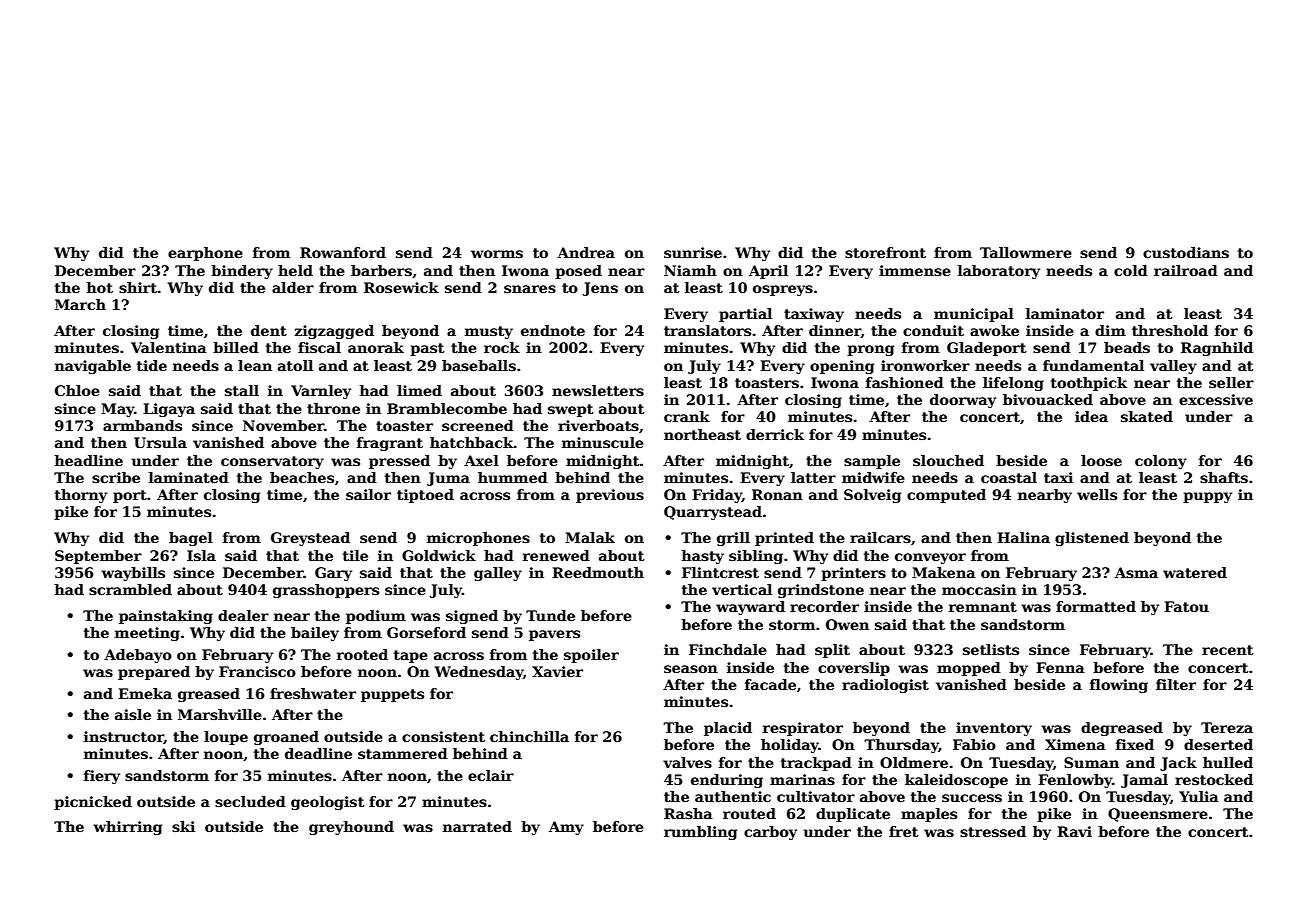  What do you see at coordinates (610, 496) in the screenshot?
I see `previous` at bounding box center [610, 496].
